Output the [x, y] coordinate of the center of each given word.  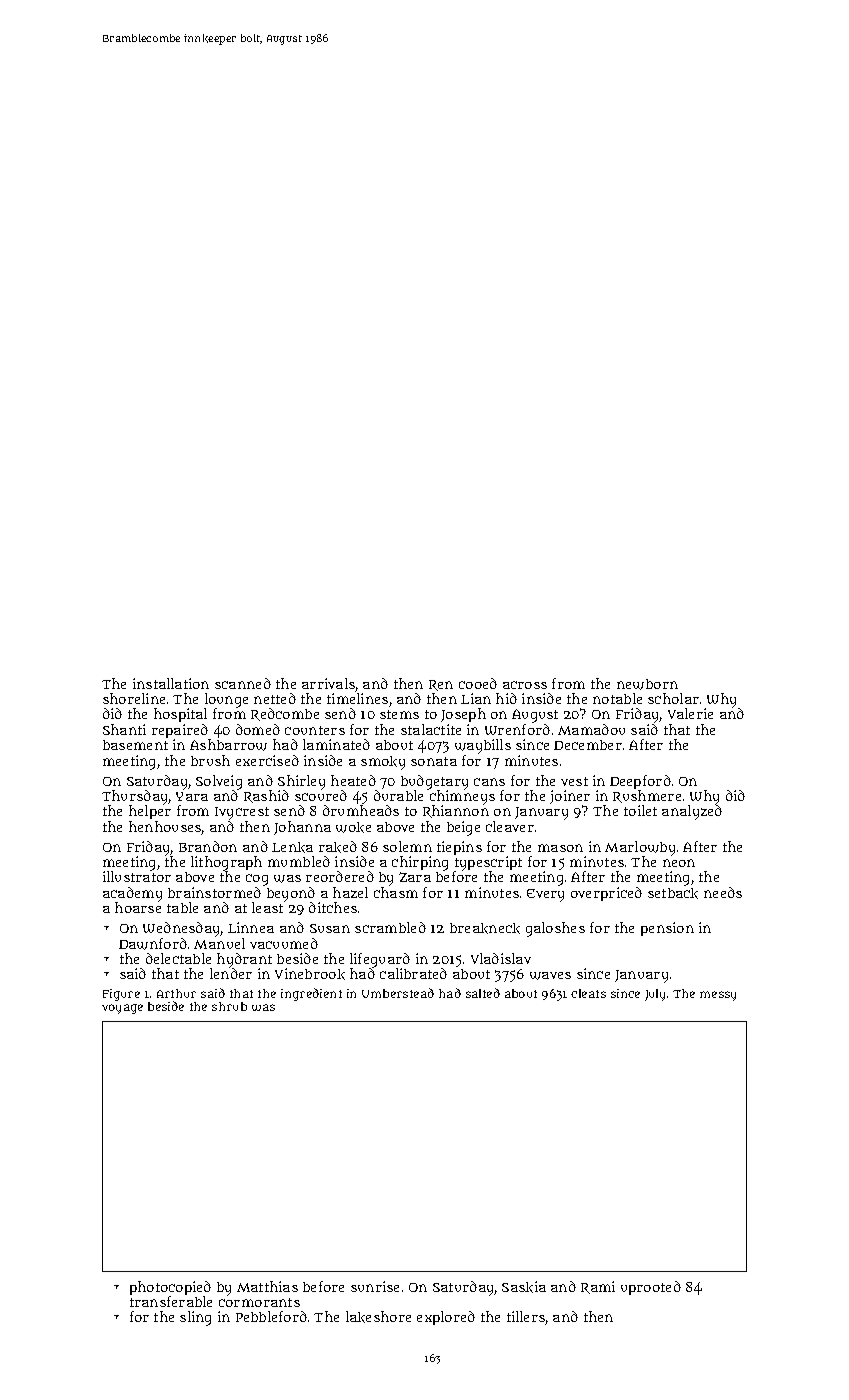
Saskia [524, 1287]
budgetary [434, 782]
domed [258, 729]
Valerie [690, 713]
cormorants [259, 1302]
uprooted [651, 1288]
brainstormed [214, 892]
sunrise [375, 1286]
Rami [598, 1287]
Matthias [267, 1286]
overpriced [606, 894]
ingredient [311, 994]
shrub [229, 1006]
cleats [588, 993]
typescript [488, 864]
